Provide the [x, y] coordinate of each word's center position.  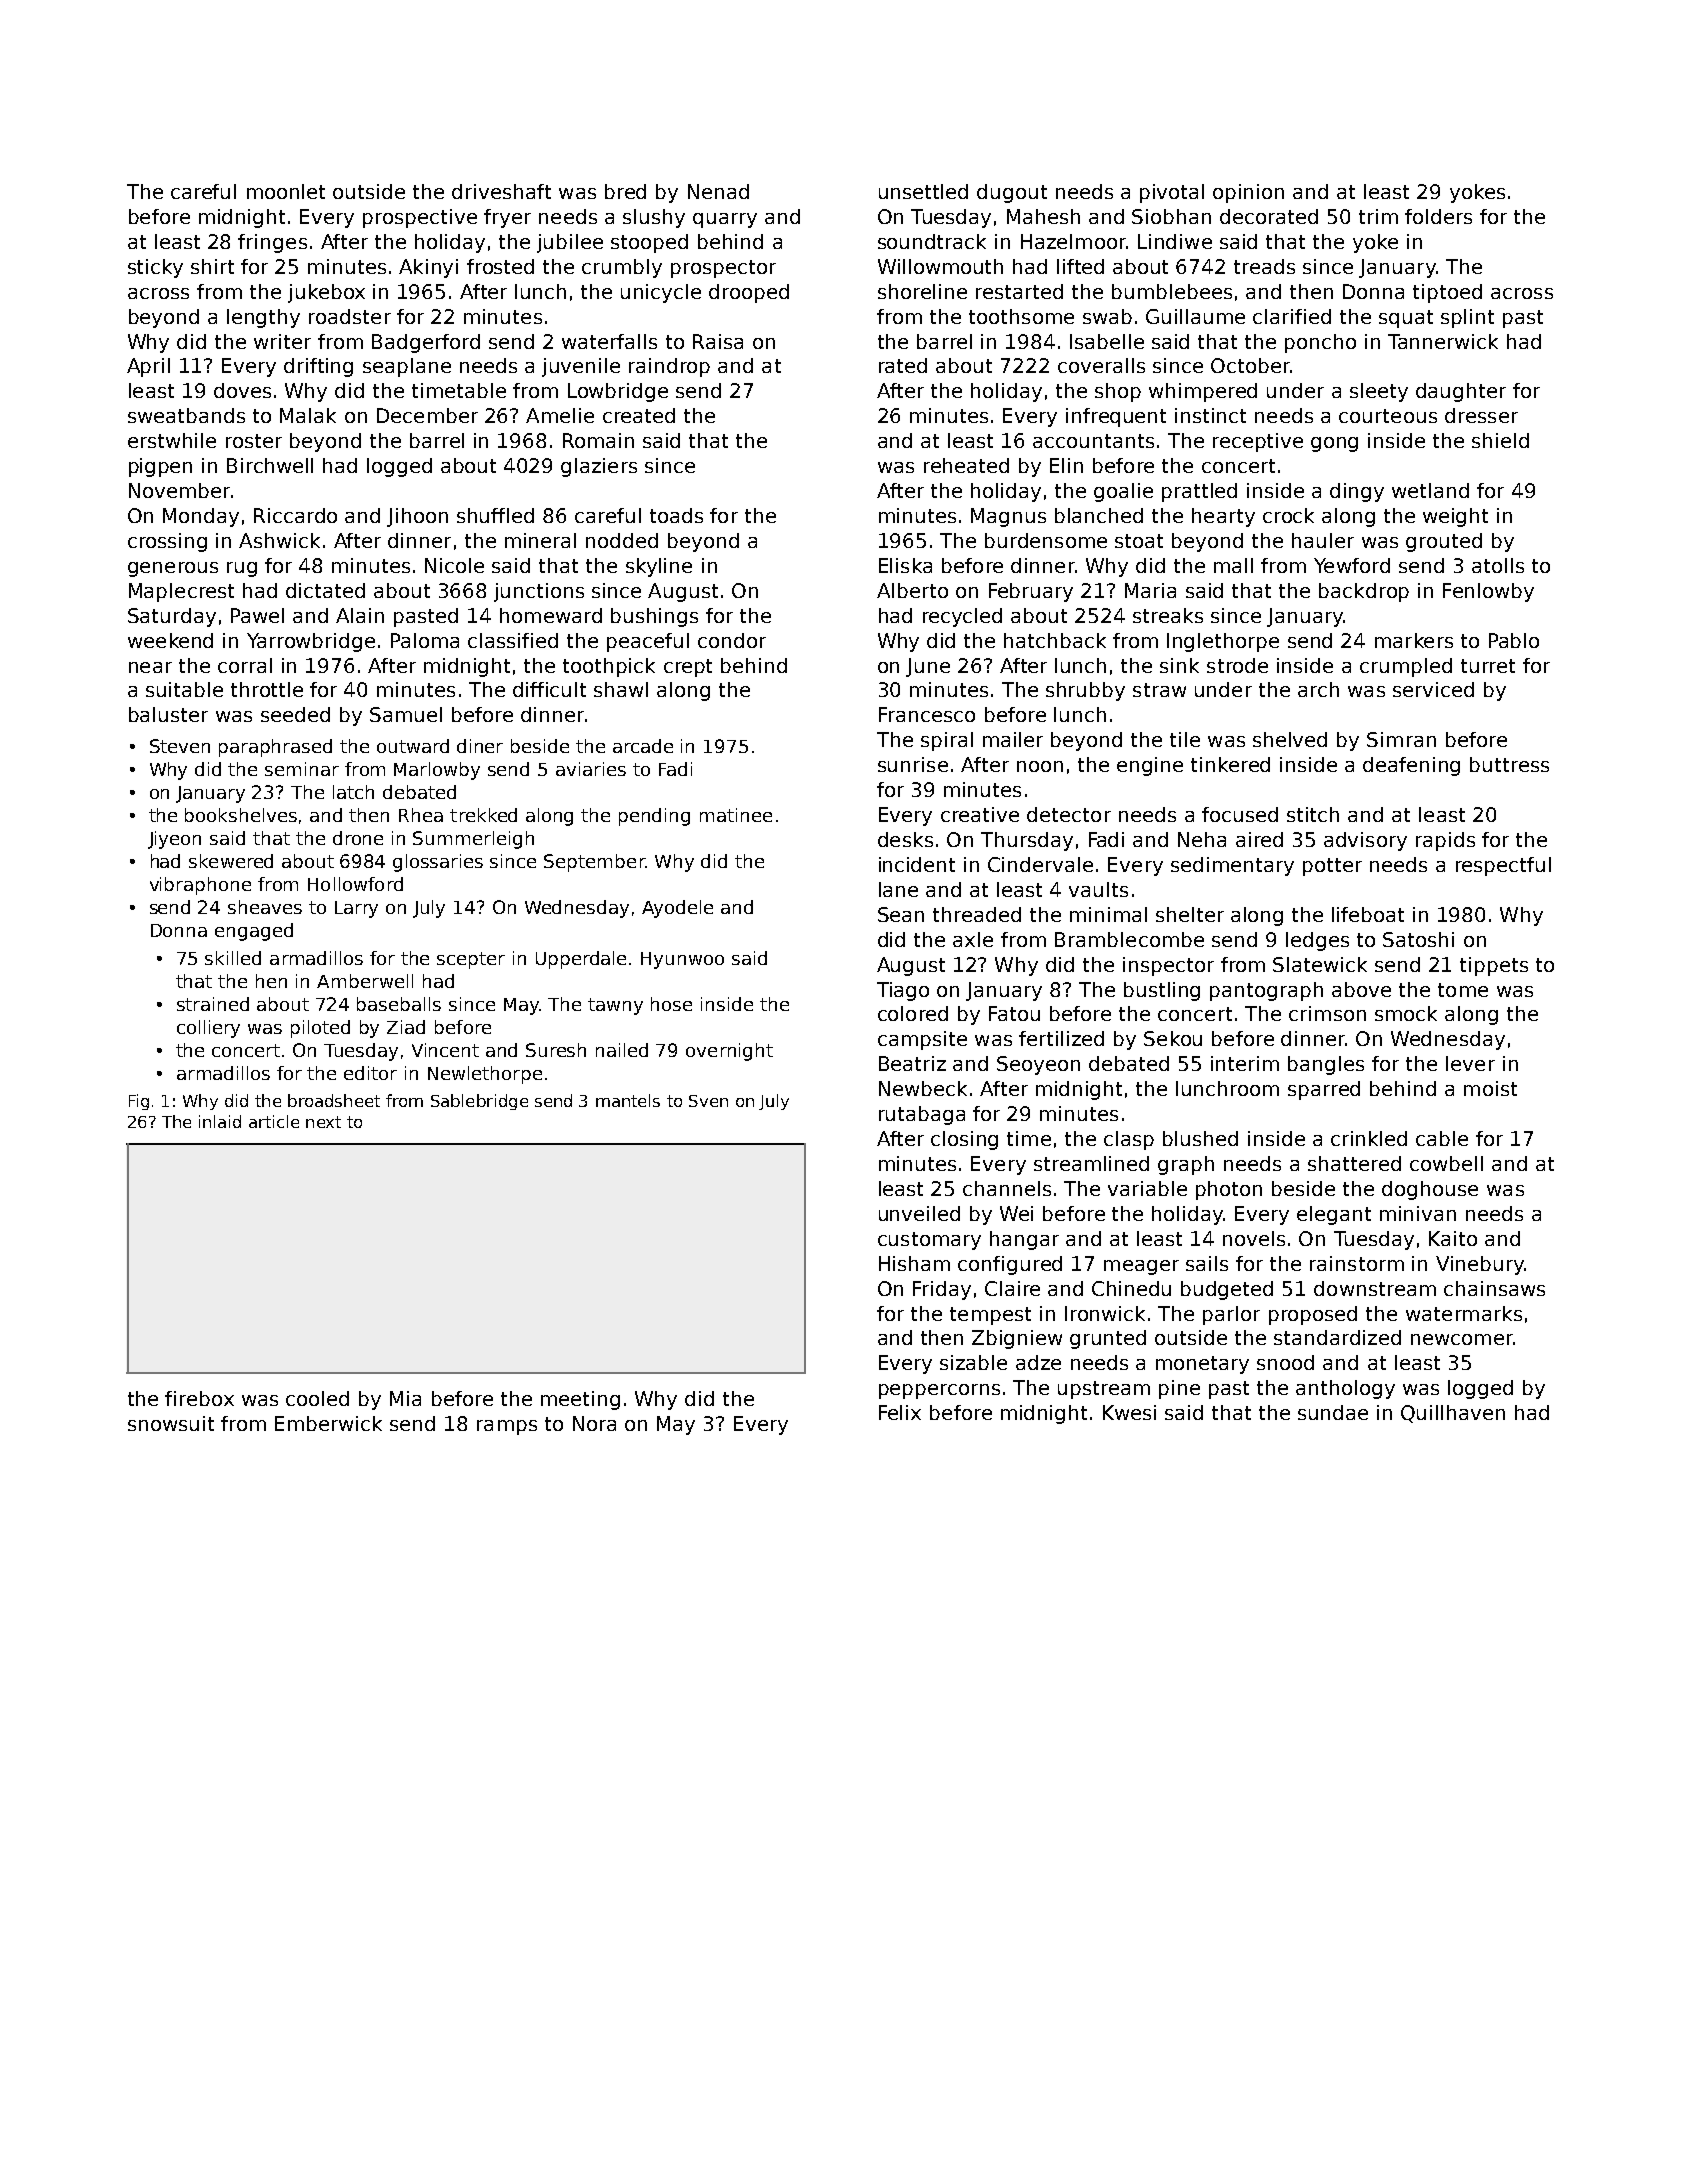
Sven [708, 1101]
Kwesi [1129, 1412]
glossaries [438, 863]
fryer [507, 218]
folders [1438, 216]
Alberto [912, 590]
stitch [1313, 814]
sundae [1333, 1412]
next [323, 1122]
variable [1147, 1188]
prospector [723, 269]
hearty [1223, 517]
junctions [539, 592]
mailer [1013, 739]
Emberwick [328, 1423]
